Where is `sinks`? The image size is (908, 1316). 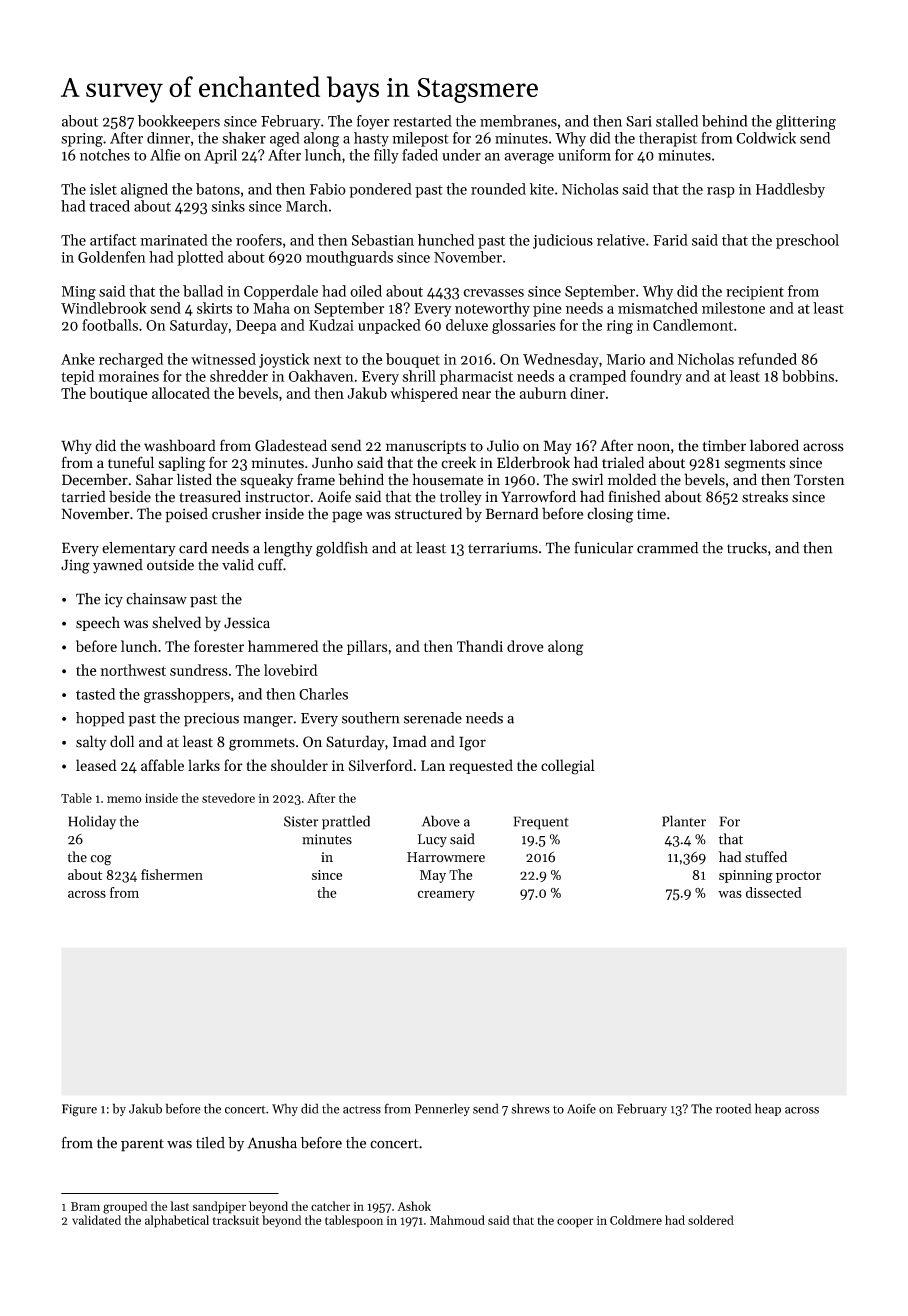
sinks is located at coordinates (228, 206).
